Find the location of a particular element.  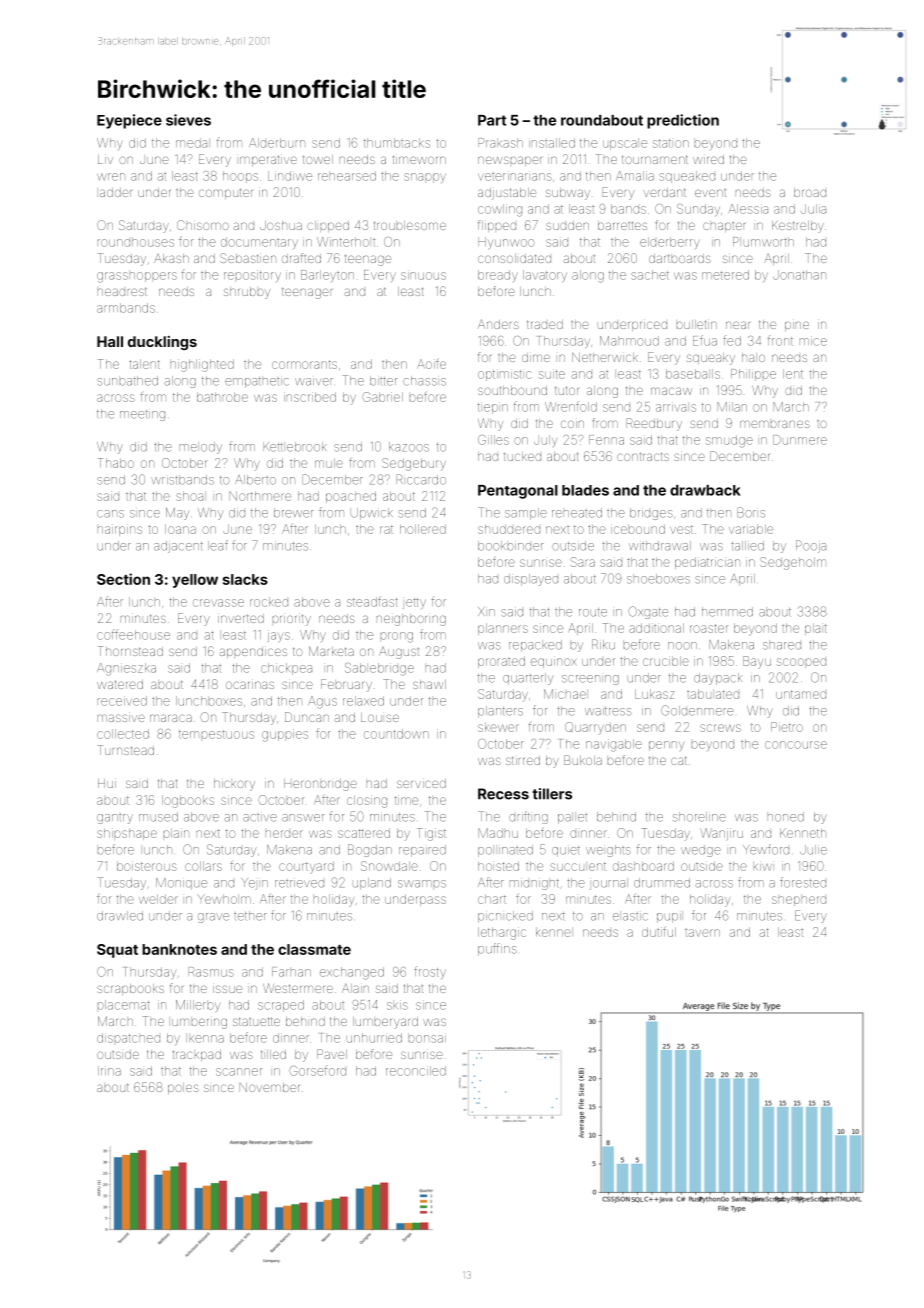

Sablebridge is located at coordinates (379, 669).
